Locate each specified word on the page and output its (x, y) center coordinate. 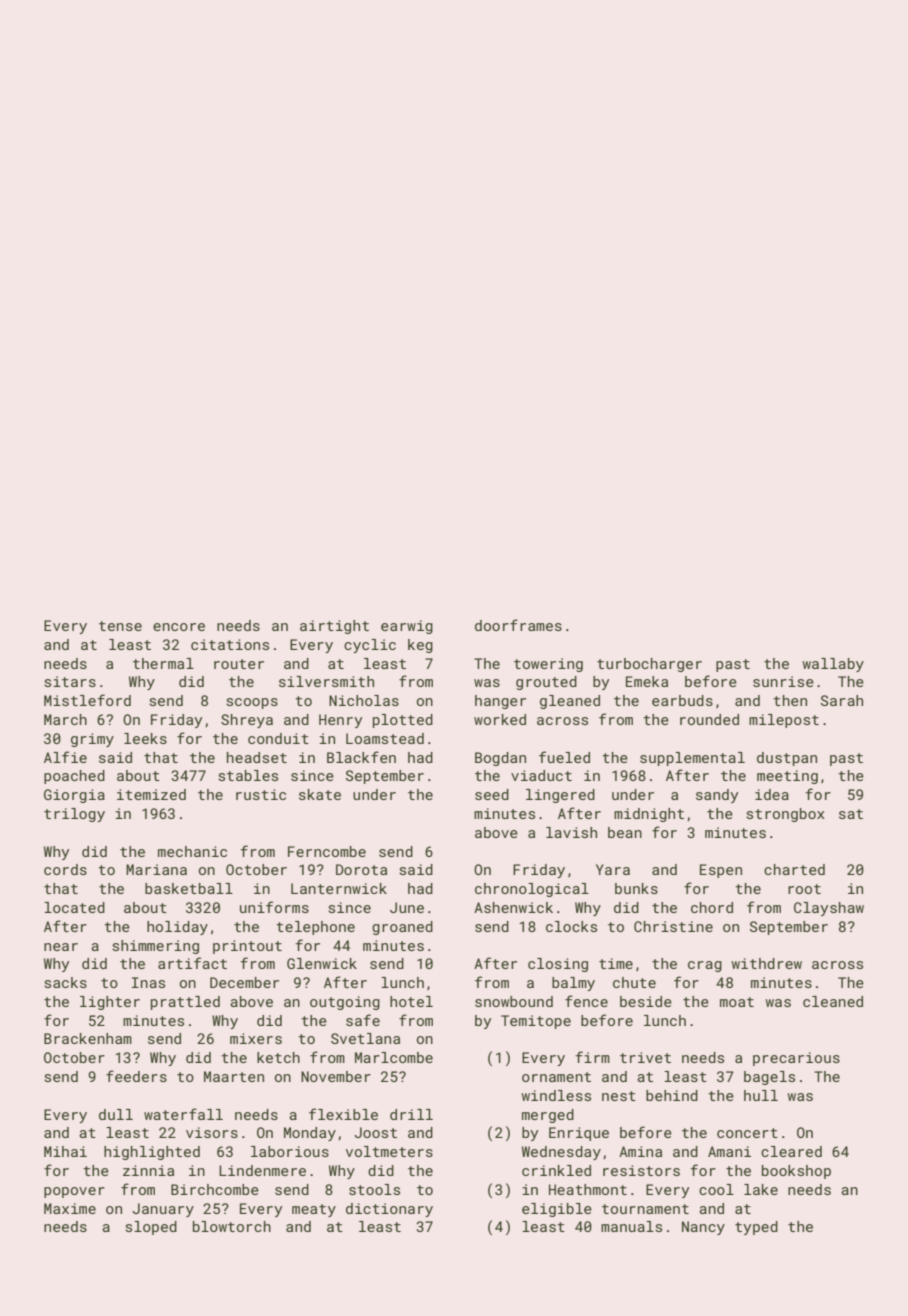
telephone (315, 928)
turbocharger (649, 665)
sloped (151, 1228)
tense (120, 626)
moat (737, 1002)
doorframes (518, 625)
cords (65, 869)
